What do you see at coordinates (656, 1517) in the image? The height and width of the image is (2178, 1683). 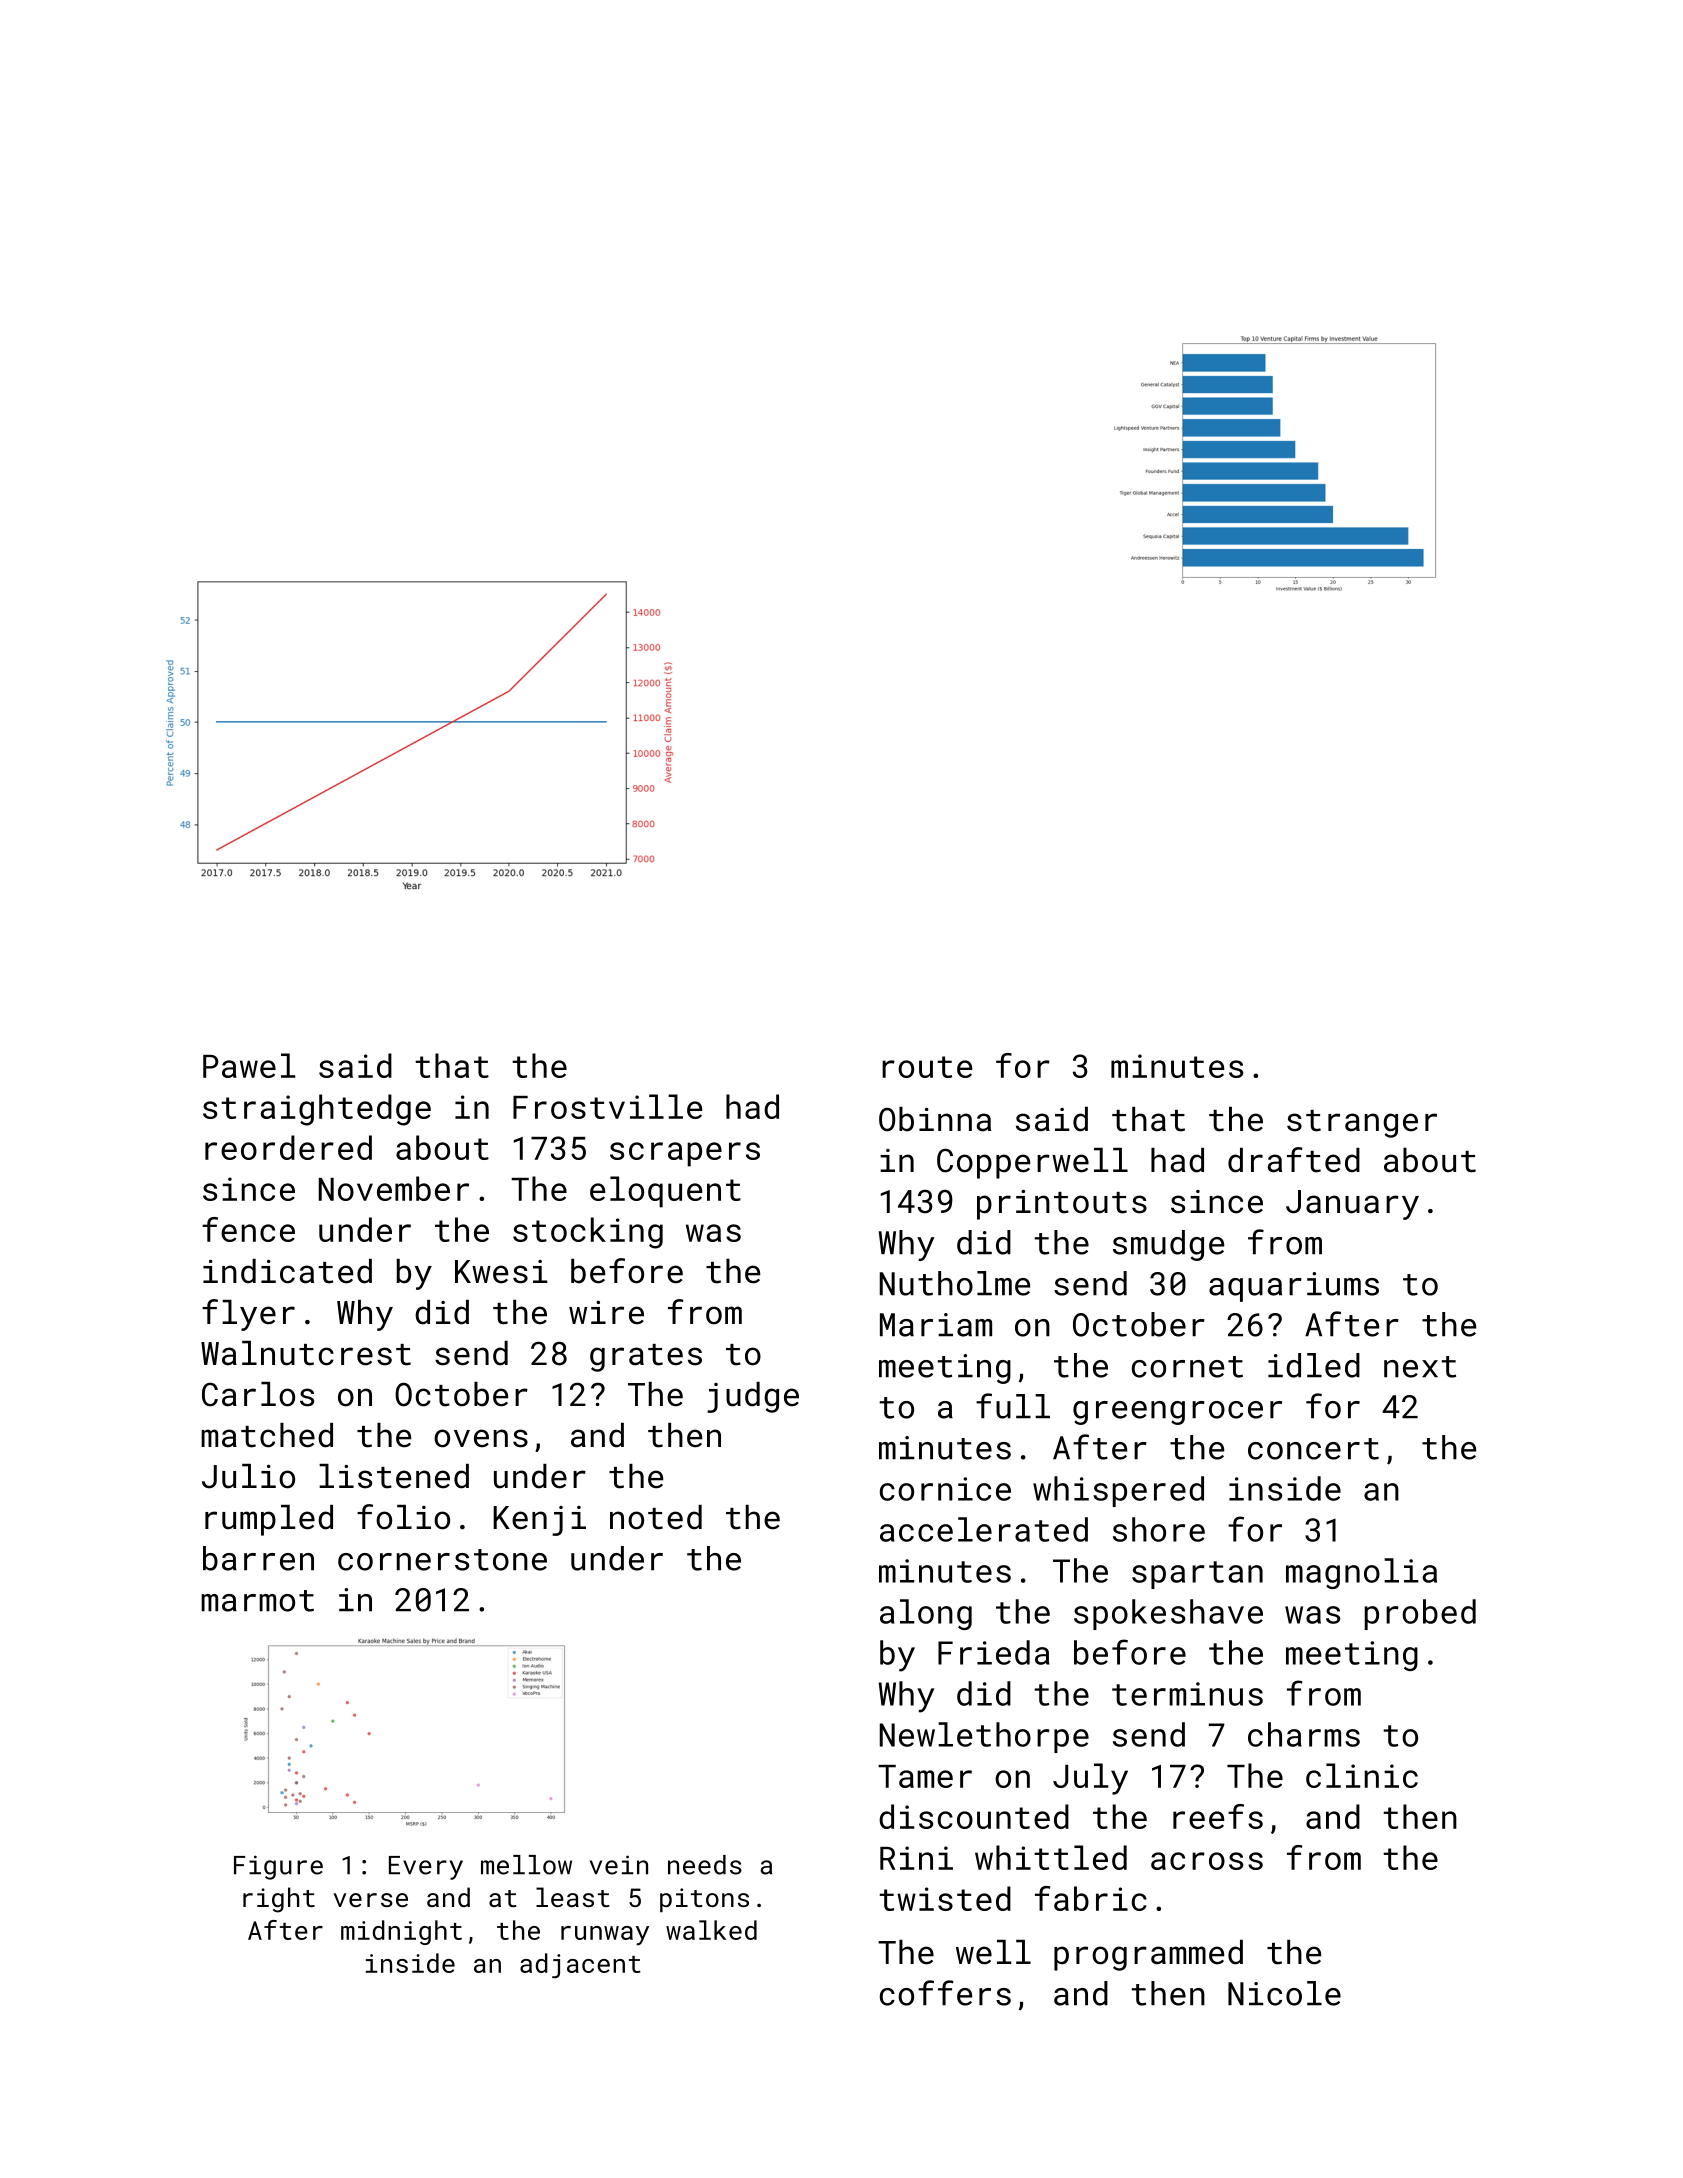 I see `noted` at bounding box center [656, 1517].
